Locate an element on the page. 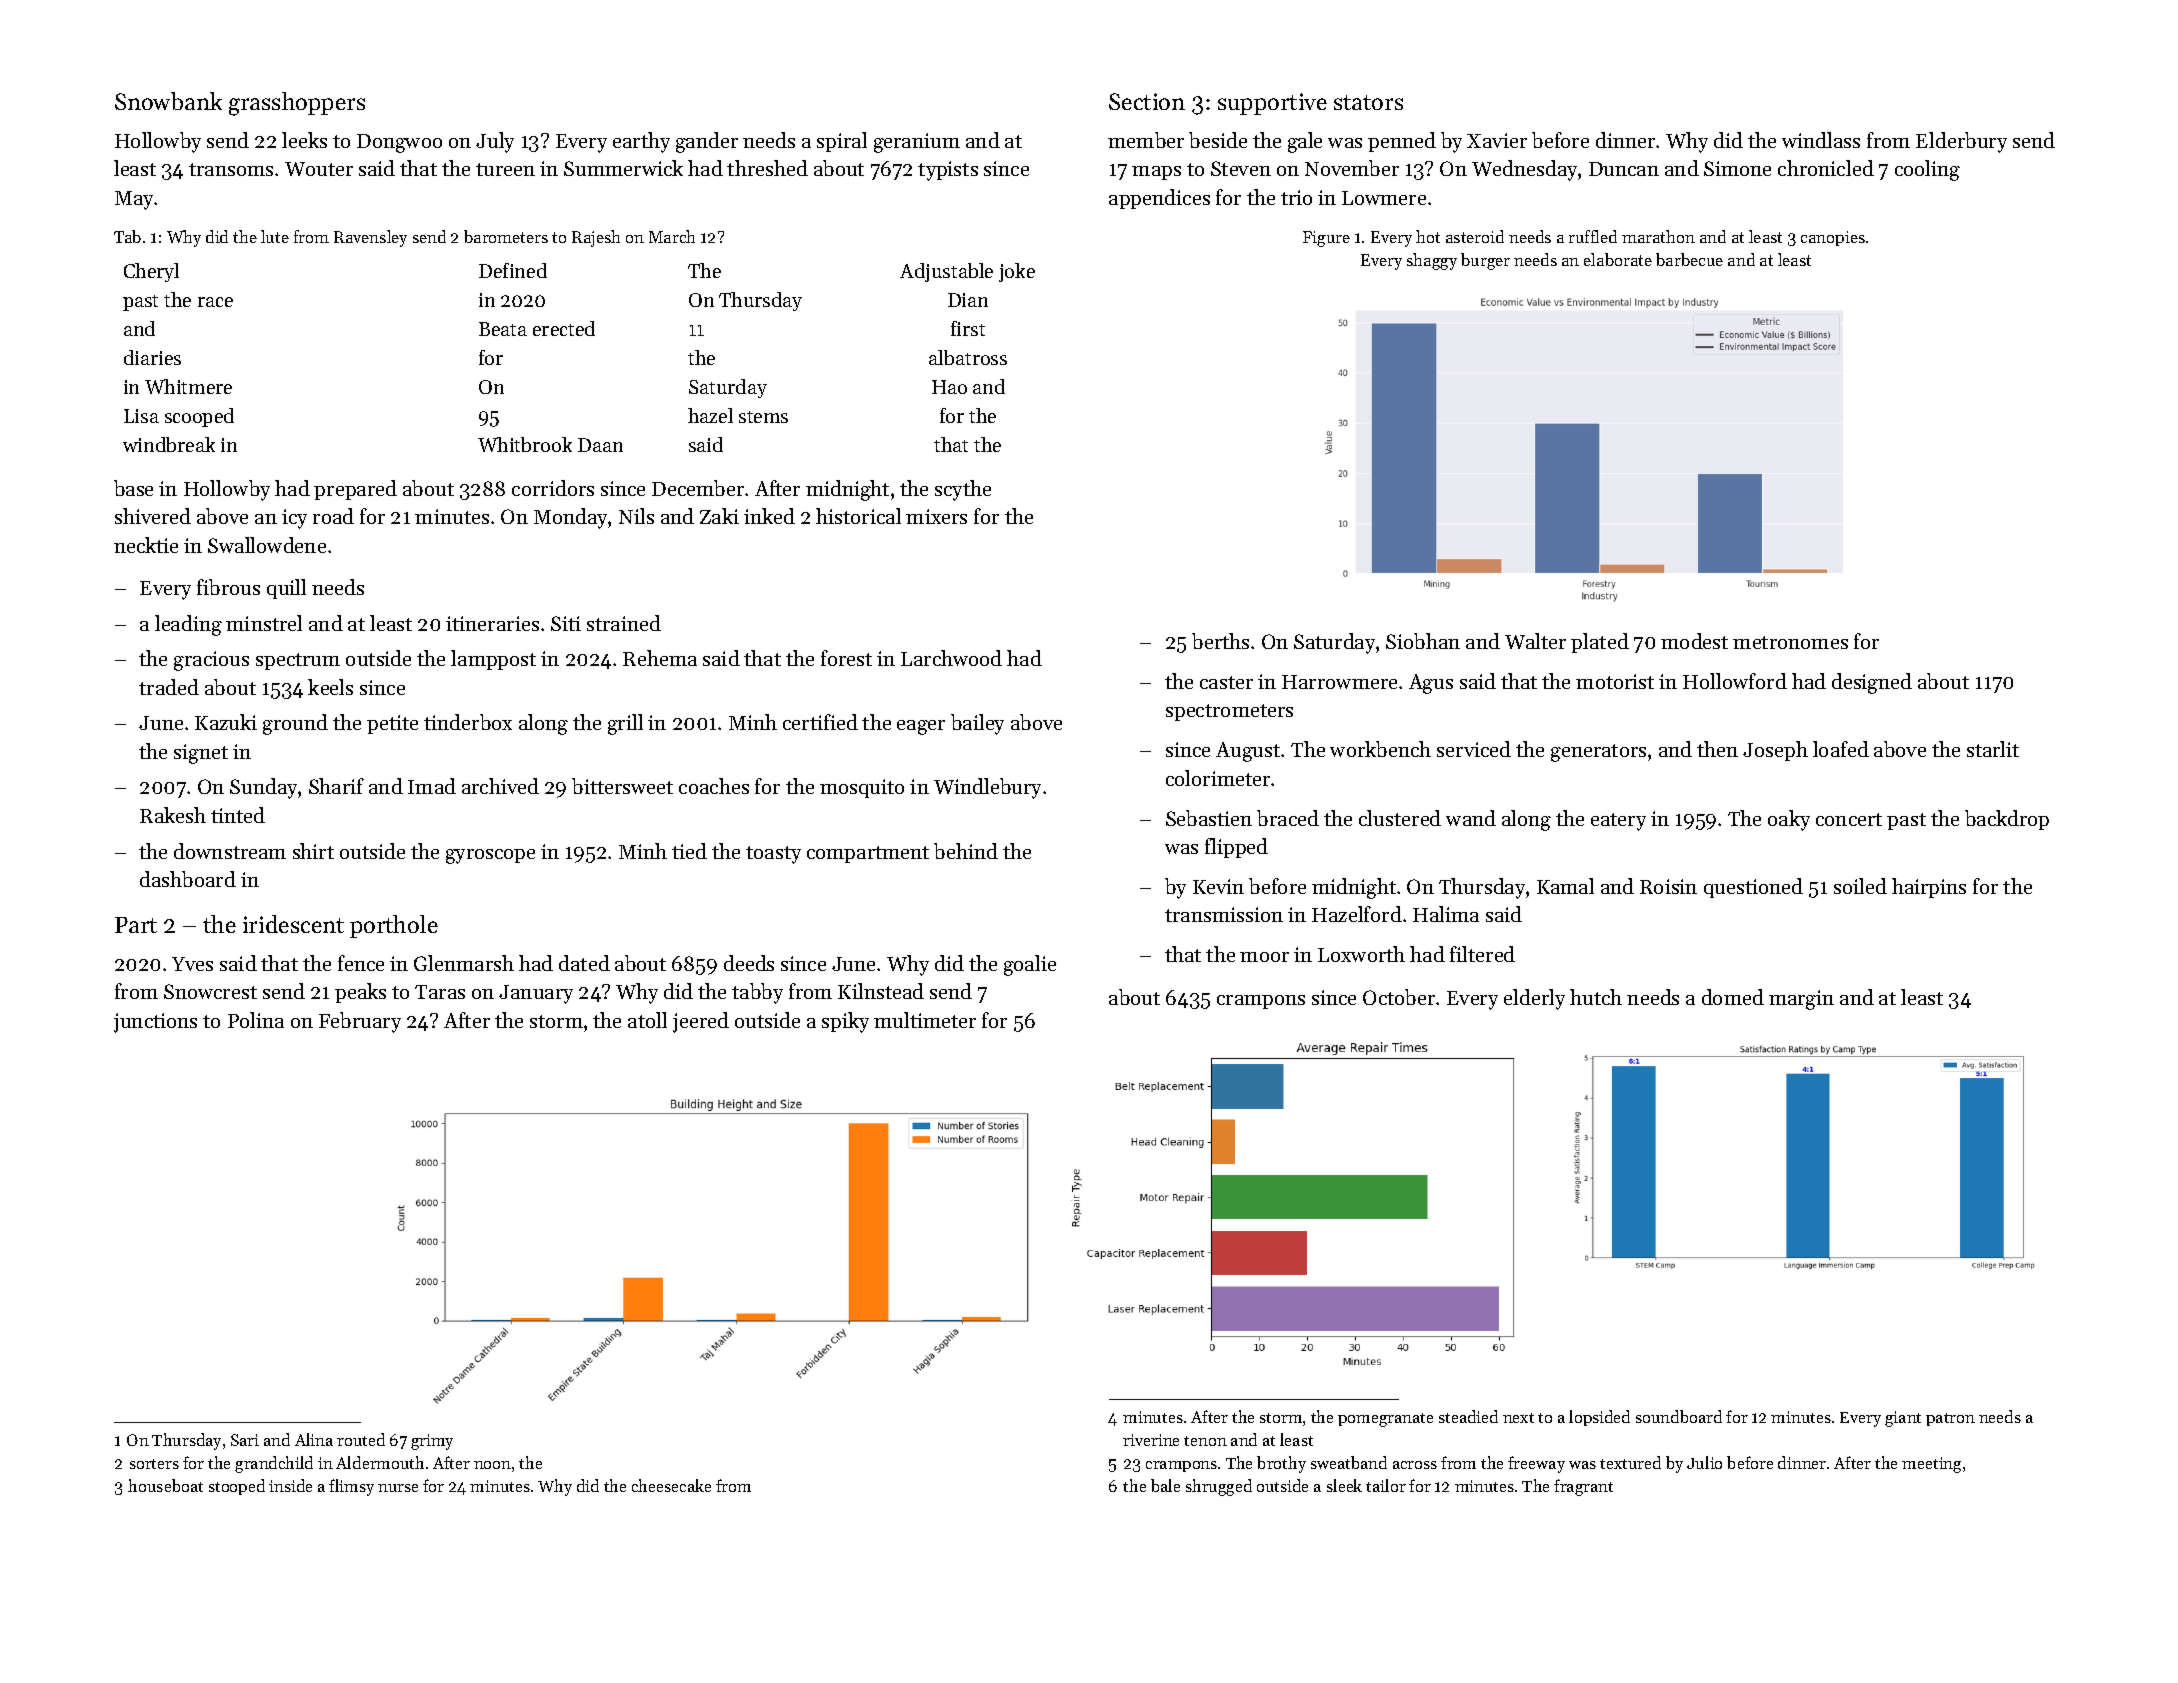 This document has width=2178, height=1683. Dian is located at coordinates (968, 300).
